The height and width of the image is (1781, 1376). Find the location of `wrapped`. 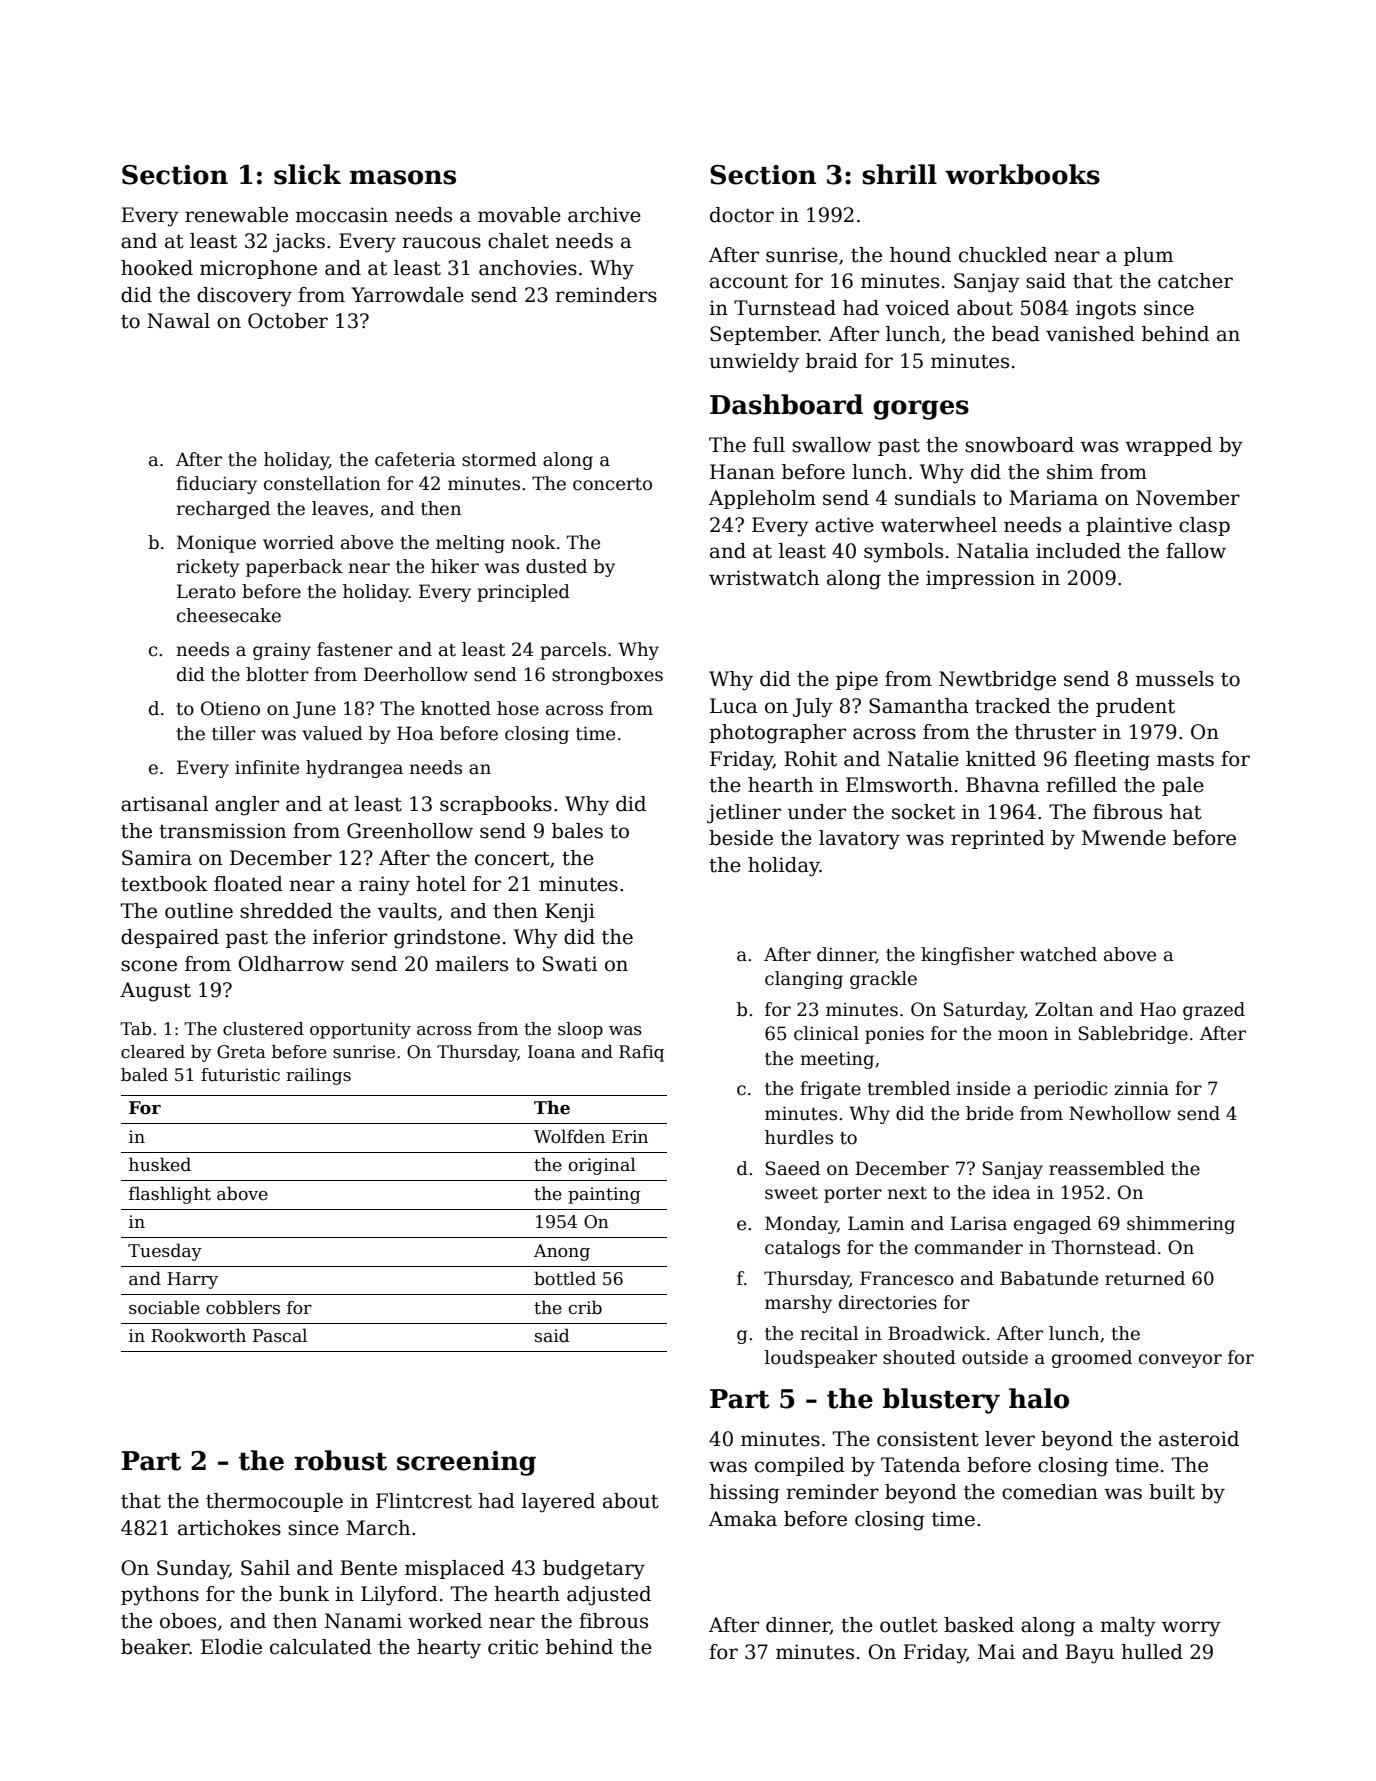

wrapped is located at coordinates (1168, 446).
